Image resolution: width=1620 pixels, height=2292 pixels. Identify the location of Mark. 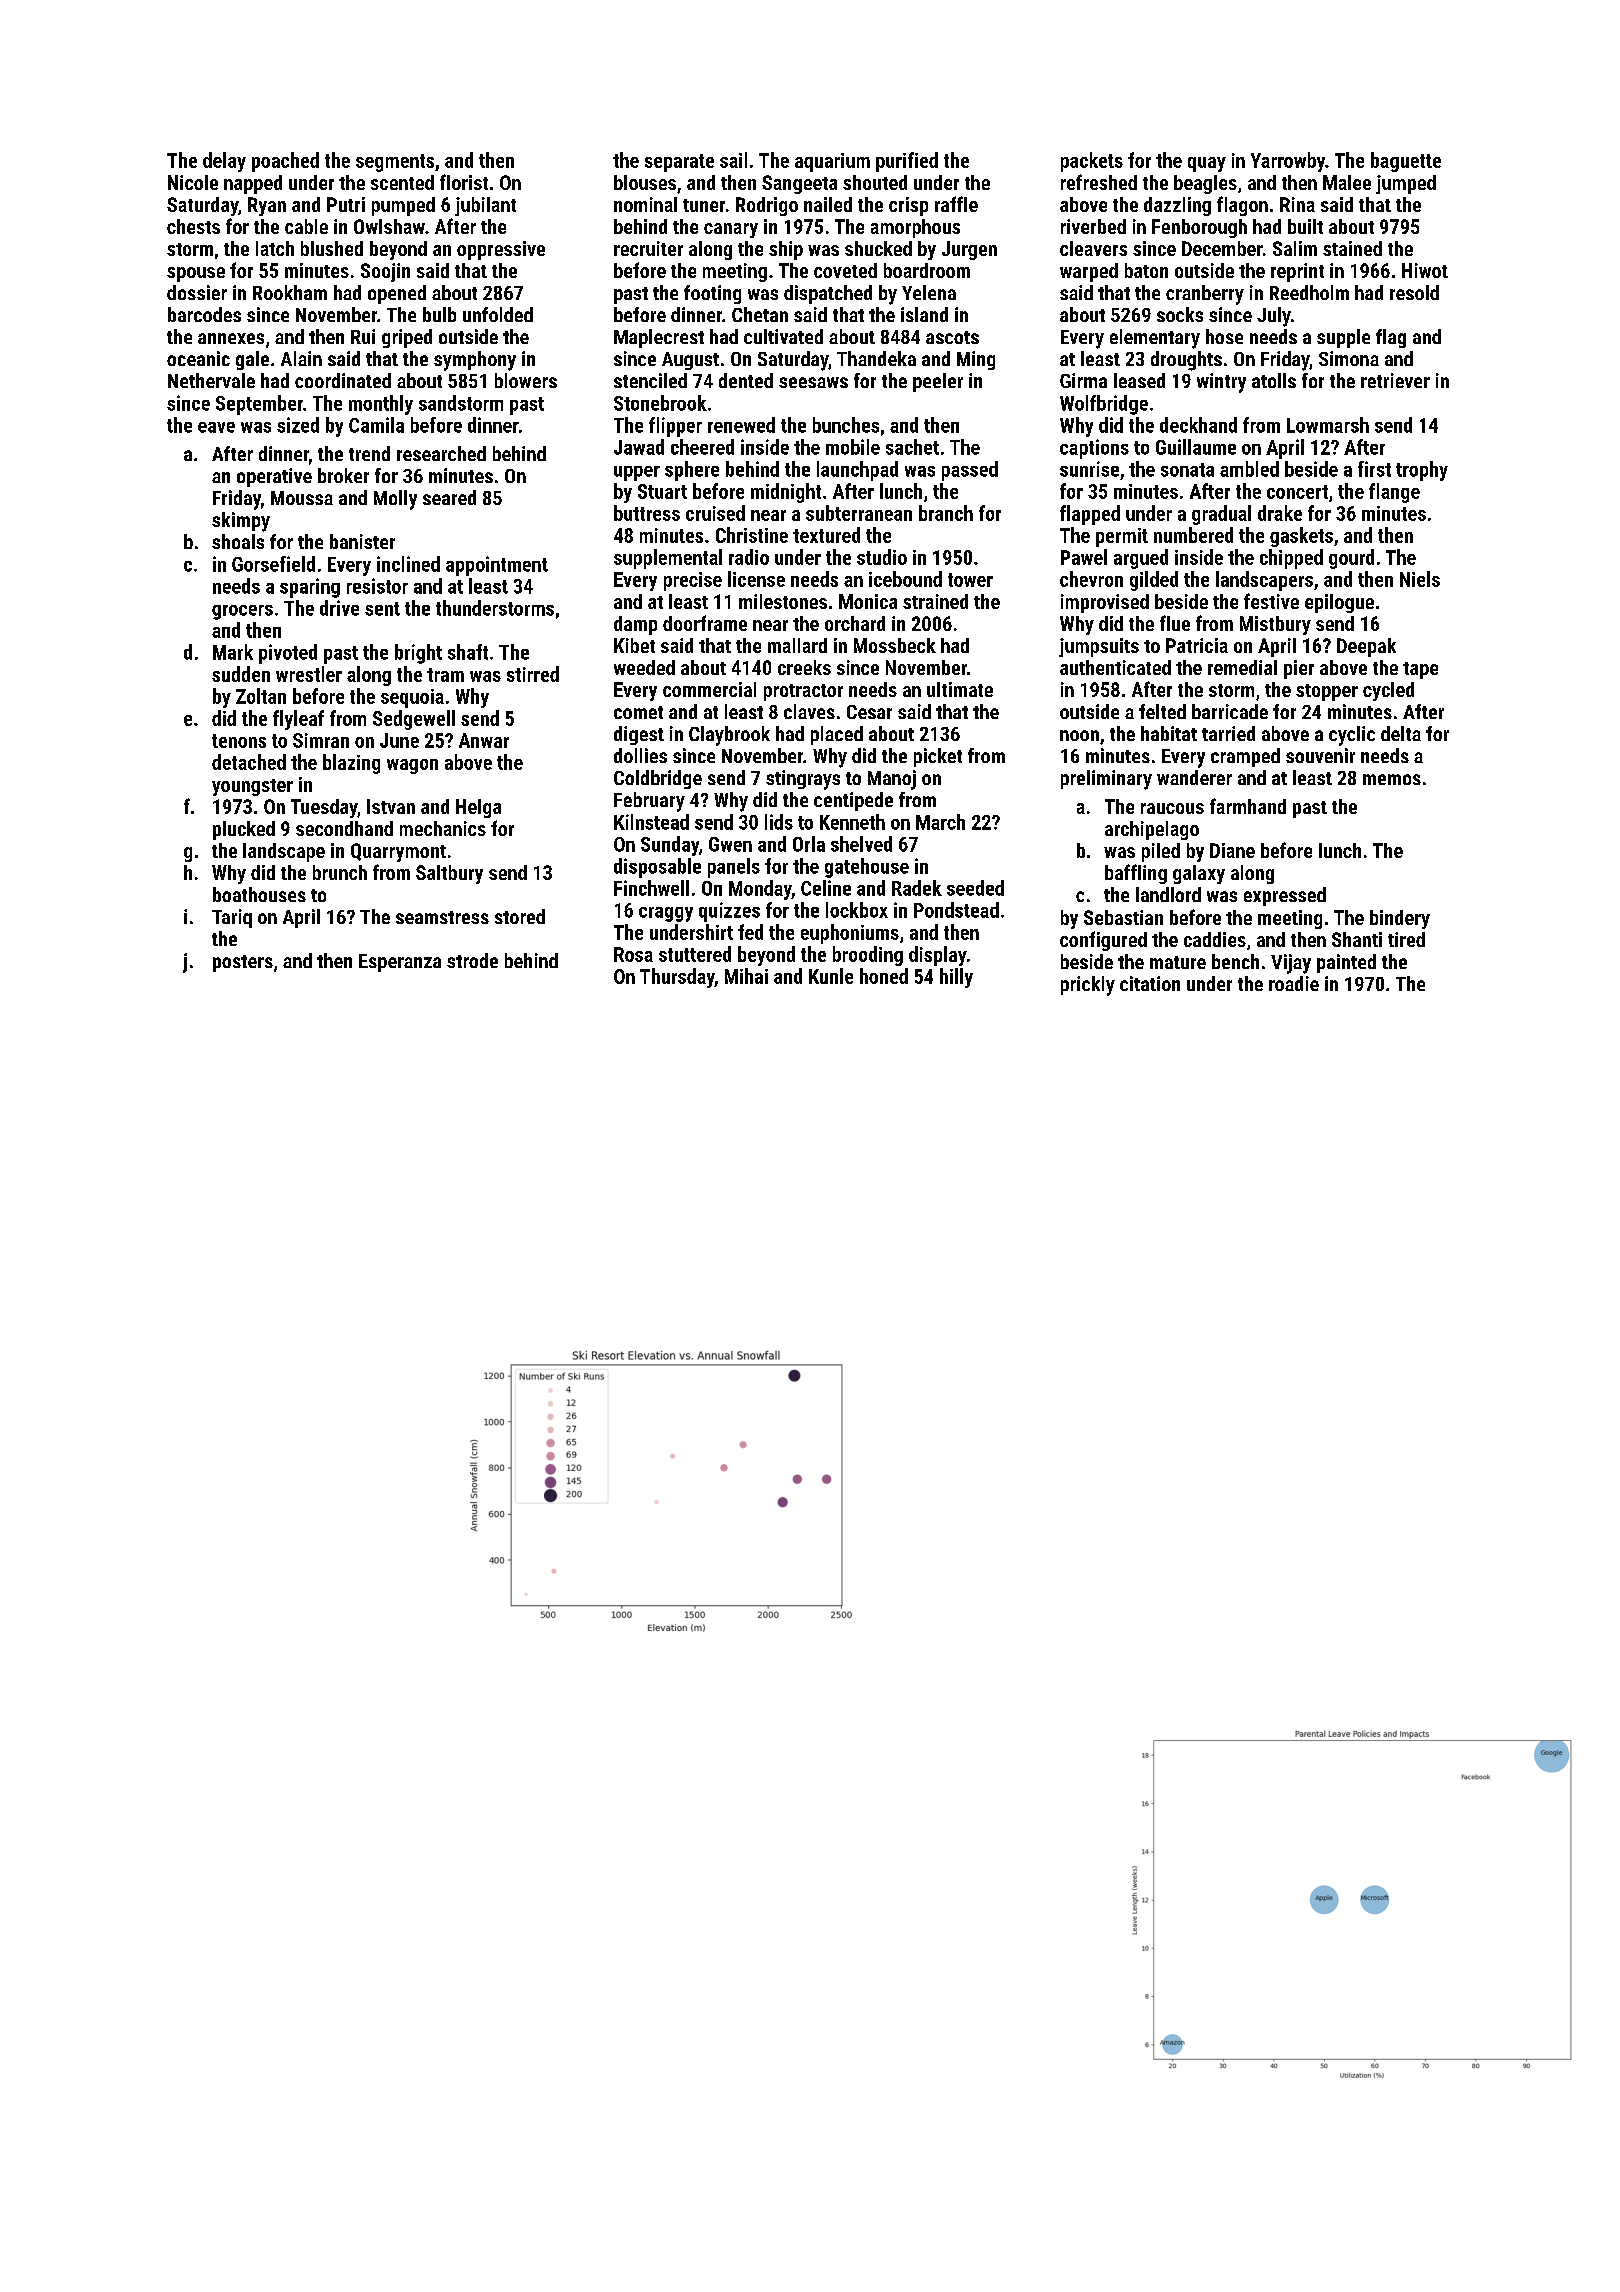
(233, 652).
